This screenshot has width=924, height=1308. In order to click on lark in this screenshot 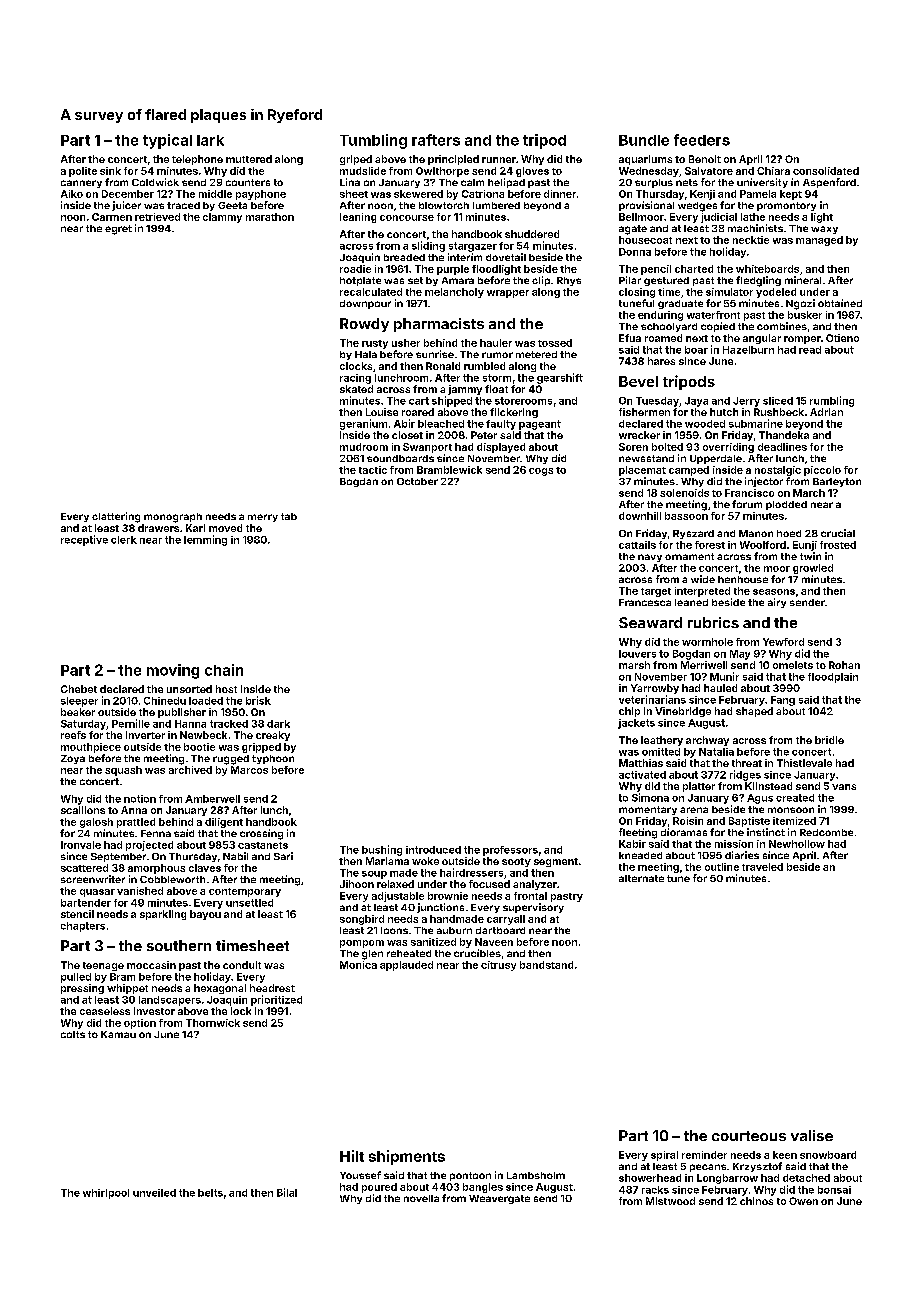, I will do `click(210, 140)`.
